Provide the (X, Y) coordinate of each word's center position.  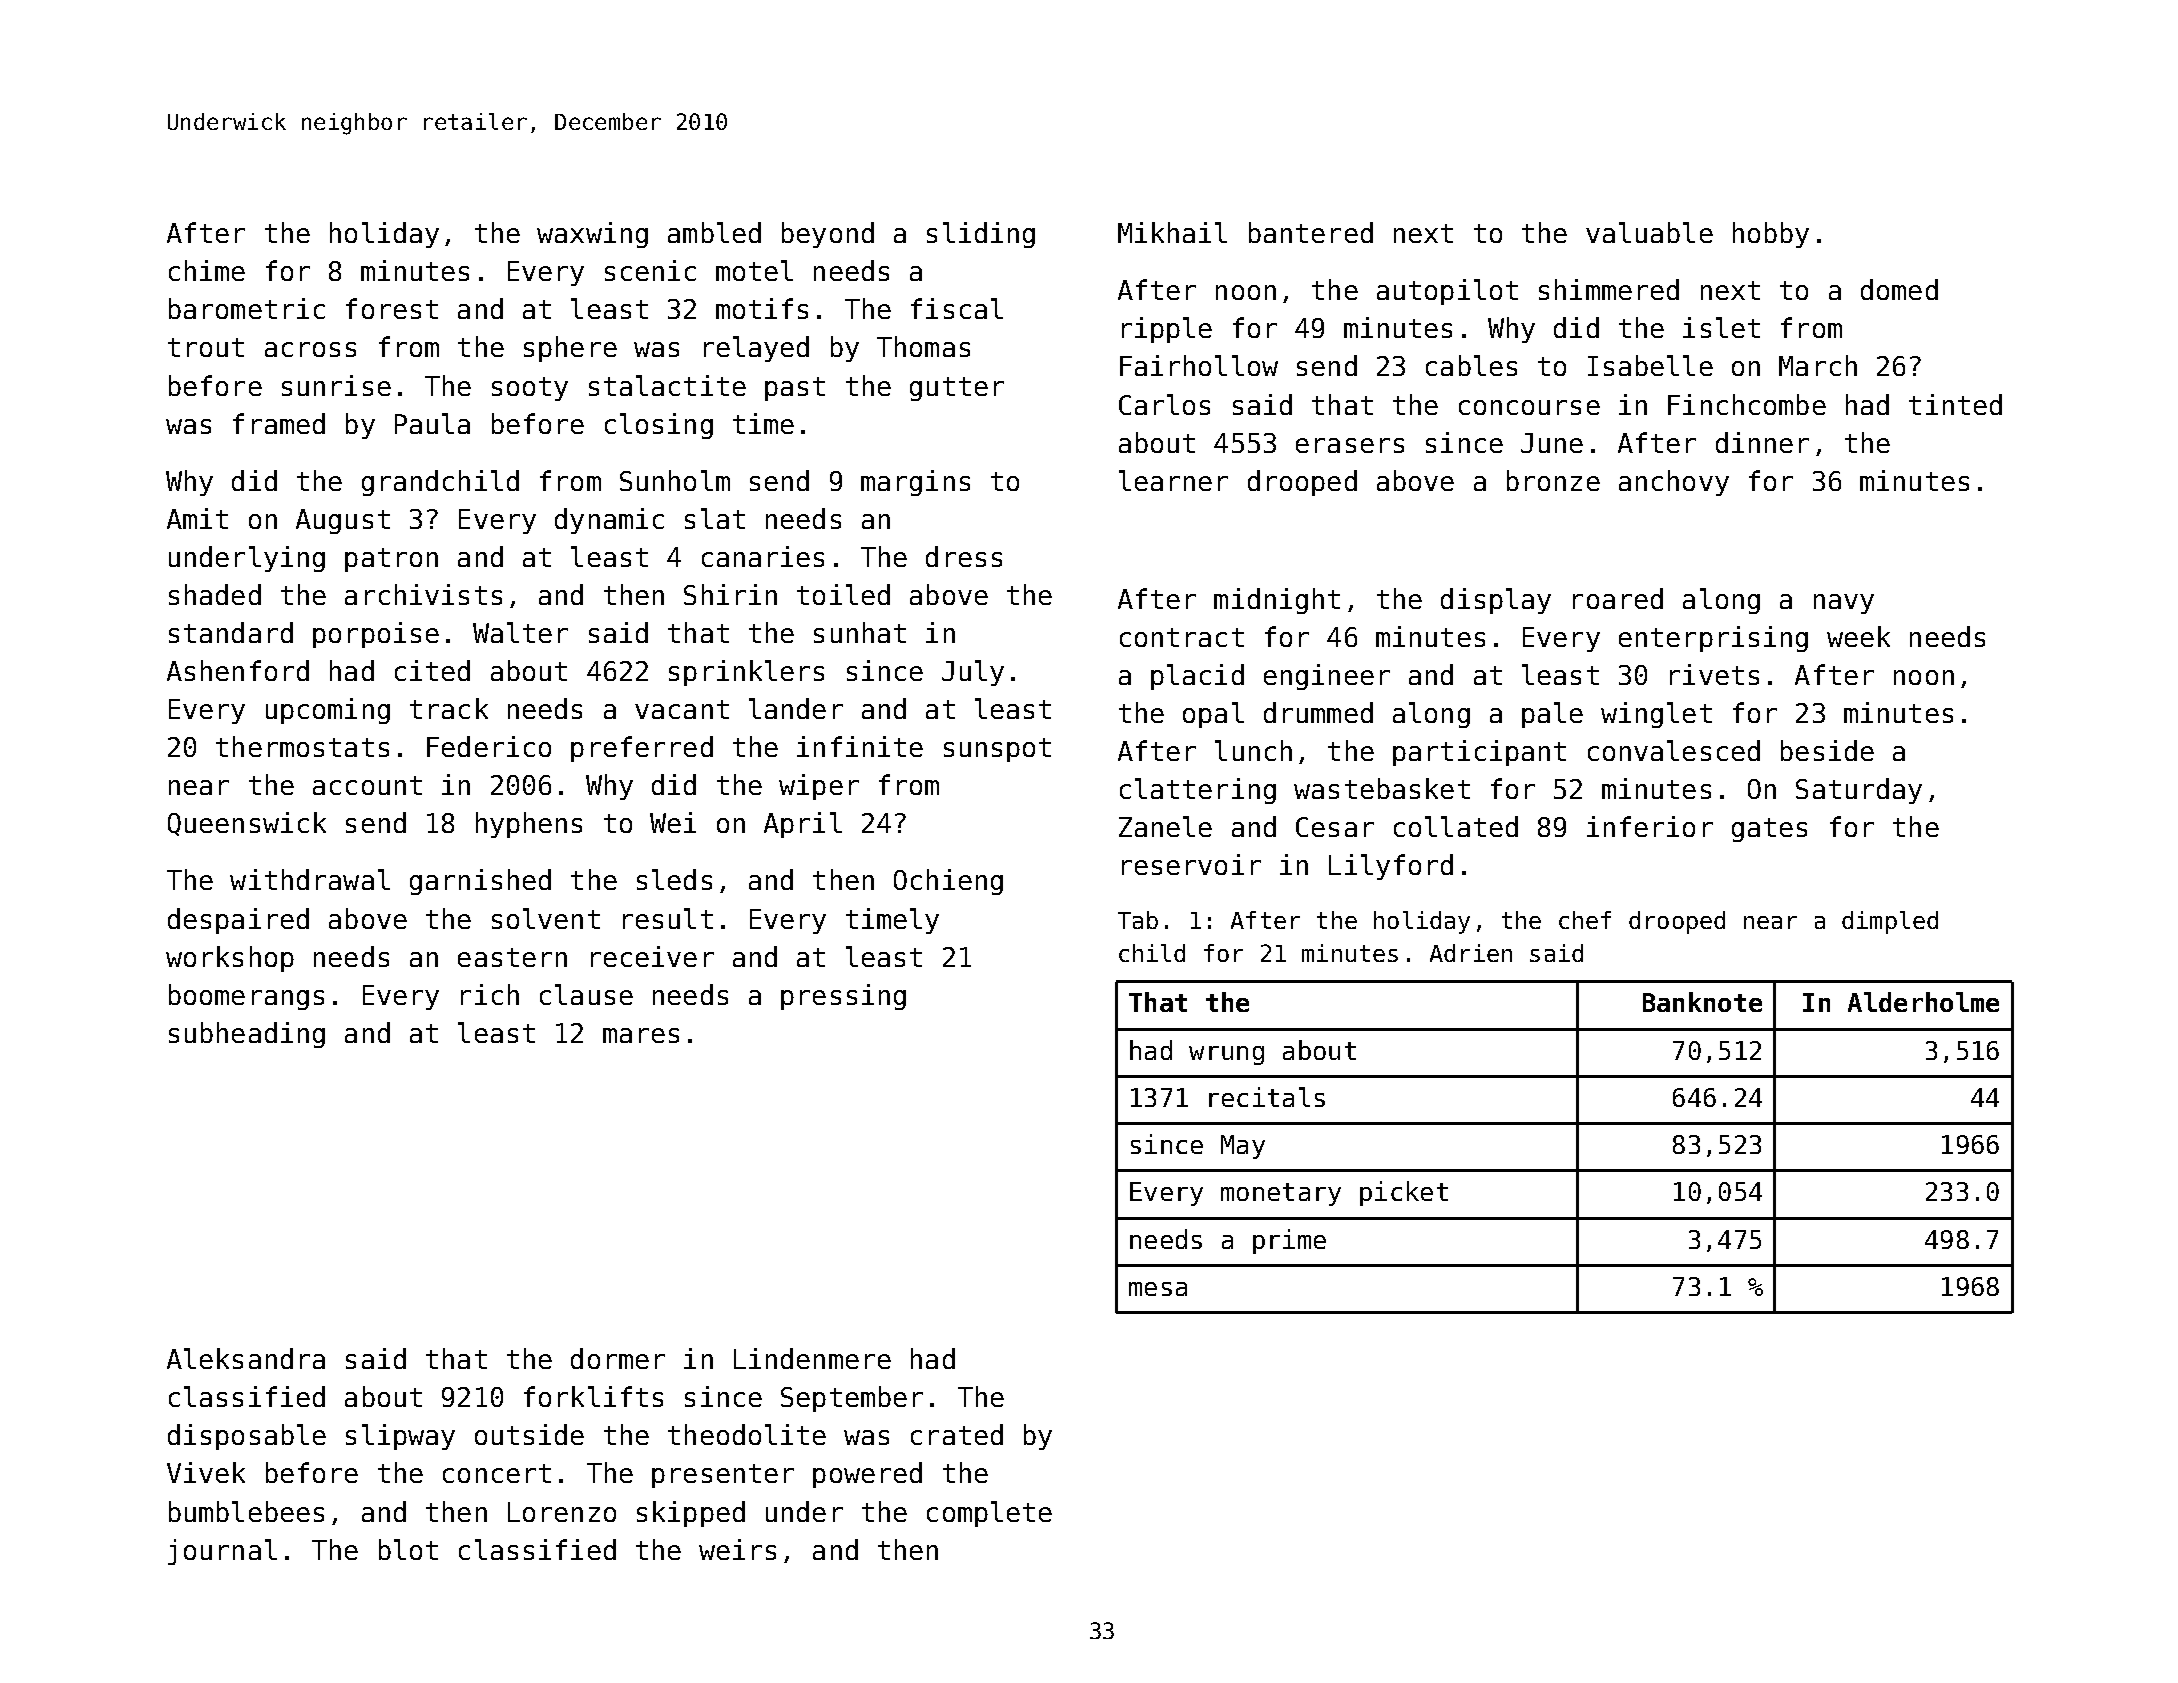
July (973, 673)
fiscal (957, 308)
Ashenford (238, 670)
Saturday (1859, 791)
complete (989, 1514)
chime (207, 270)
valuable (1649, 232)
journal (222, 1552)
